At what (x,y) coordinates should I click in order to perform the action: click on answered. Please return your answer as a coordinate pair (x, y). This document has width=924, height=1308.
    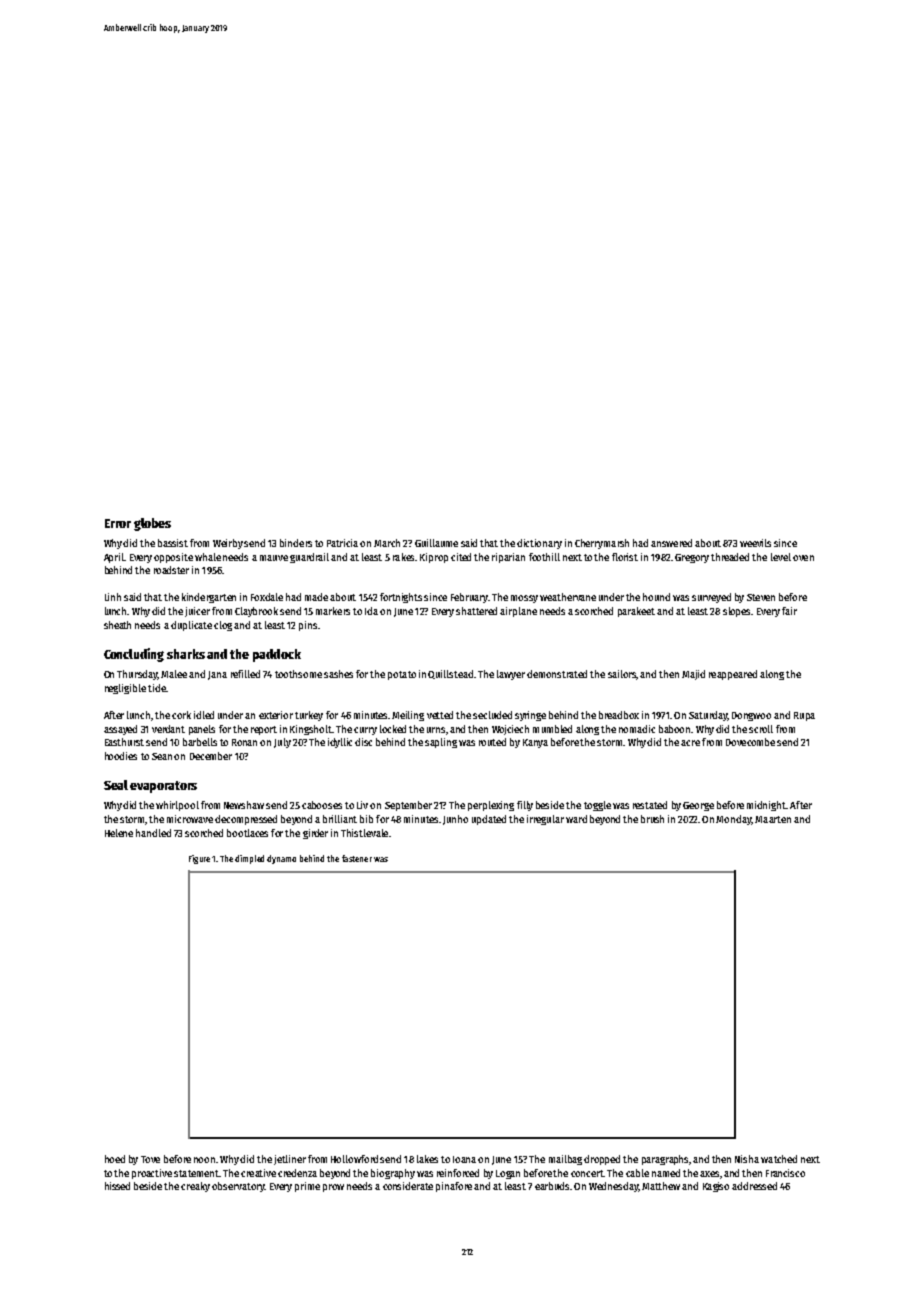
    Looking at the image, I should click on (671, 543).
